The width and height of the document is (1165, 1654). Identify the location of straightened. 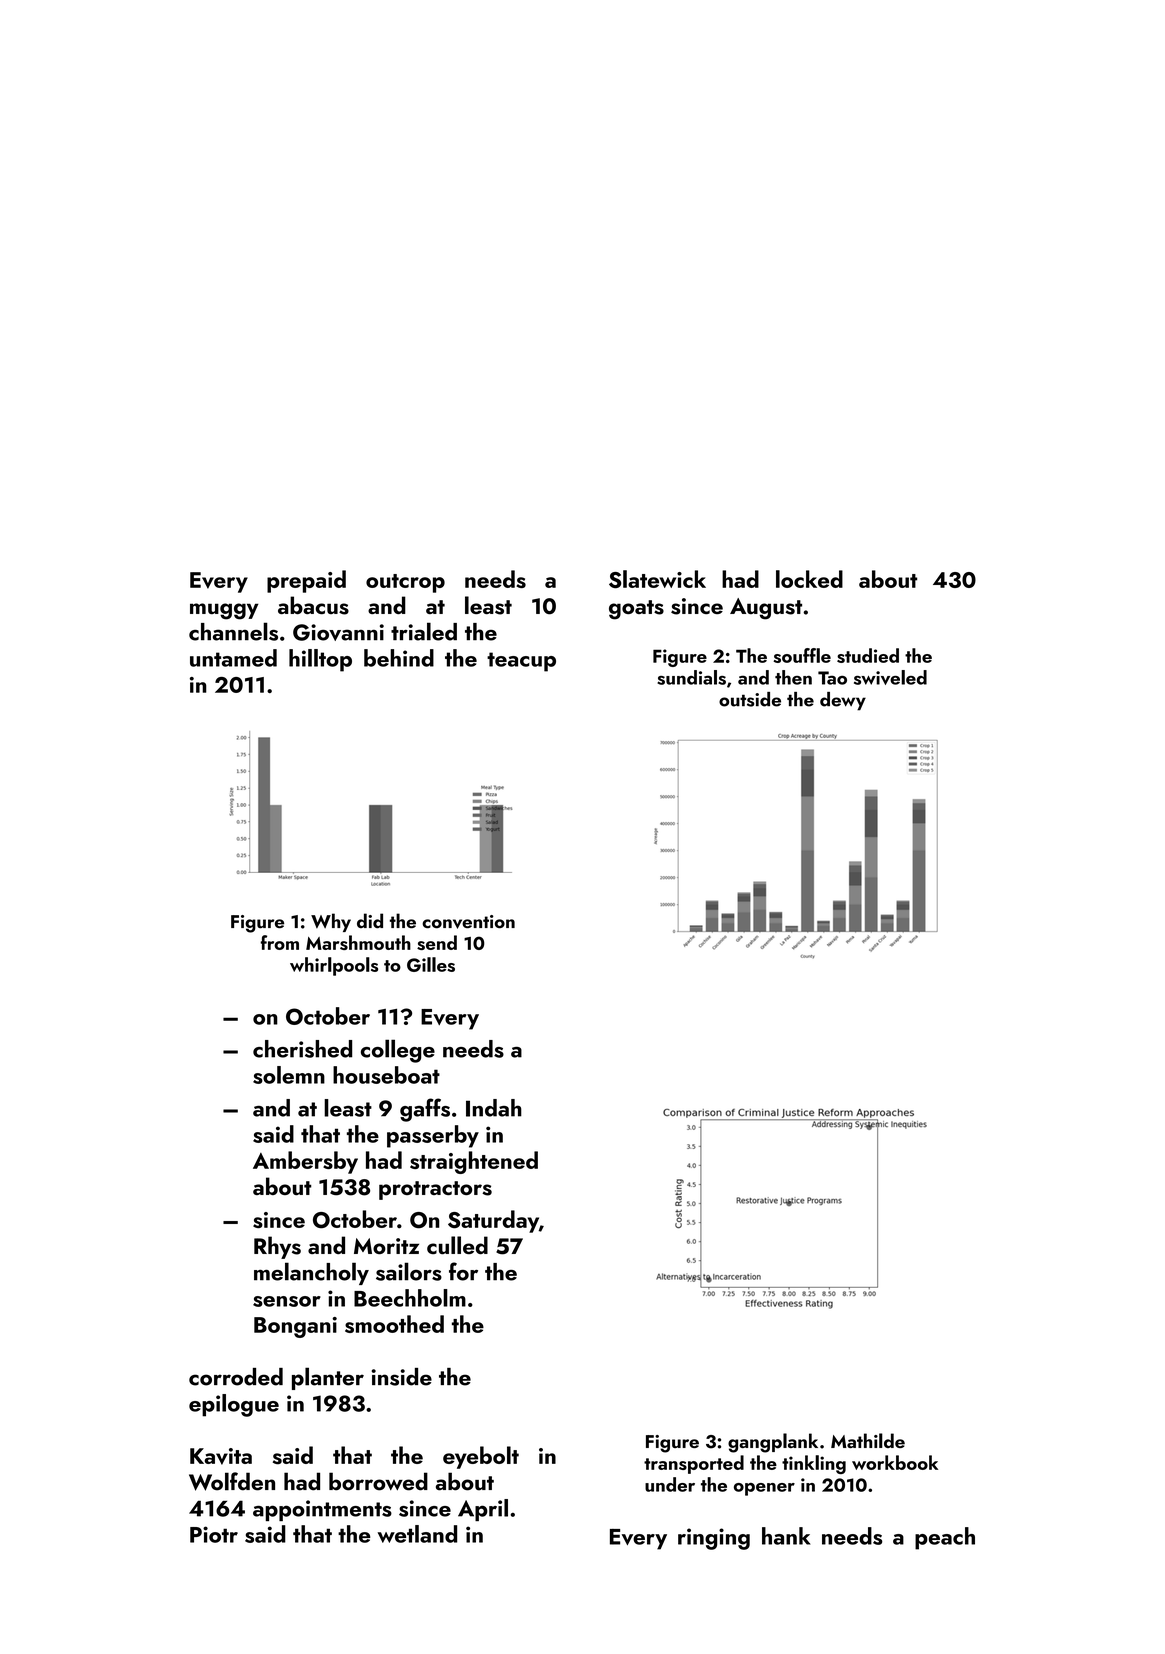
(474, 1162).
